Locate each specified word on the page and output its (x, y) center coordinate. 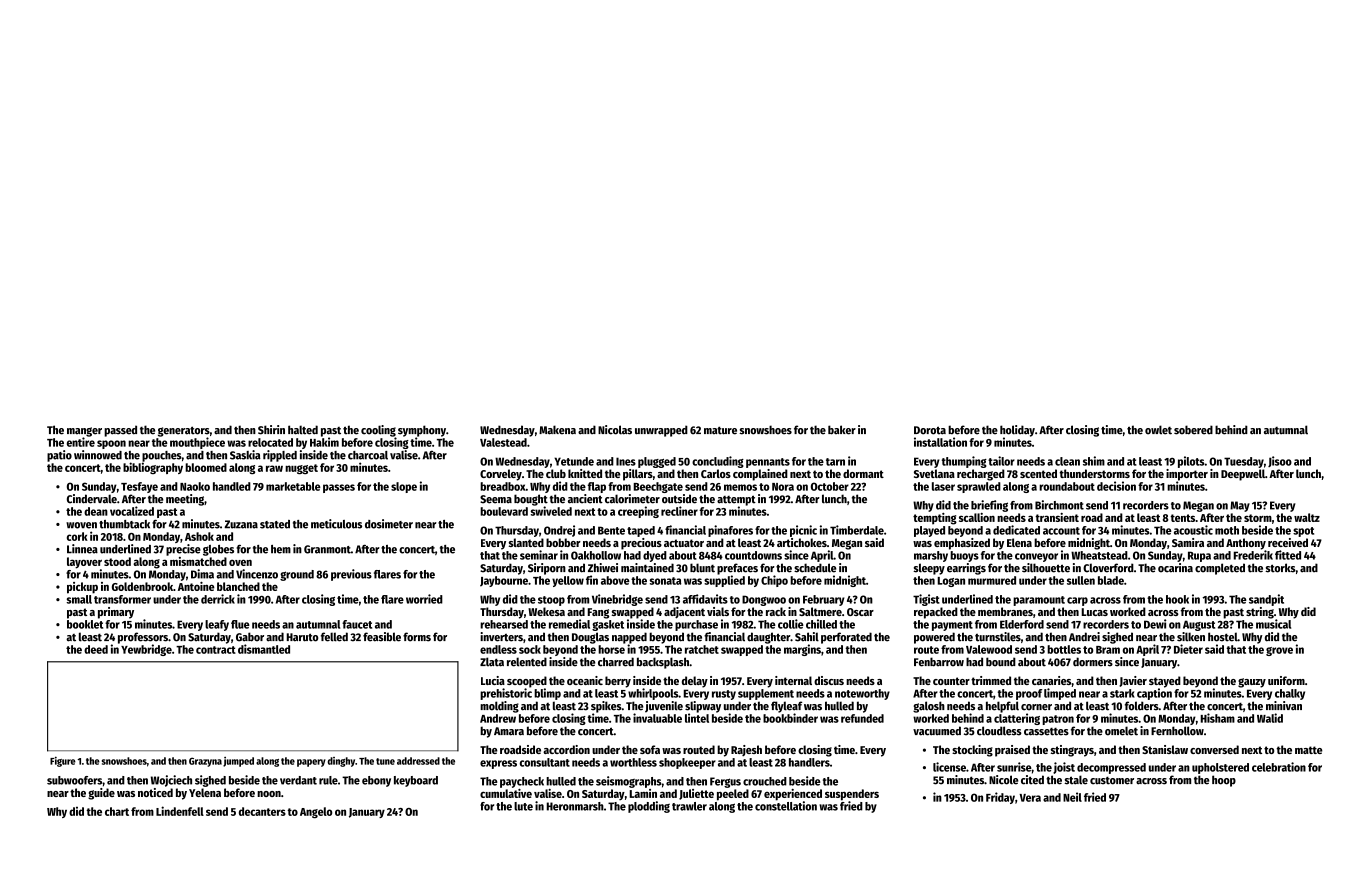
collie (791, 624)
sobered (1193, 430)
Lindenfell (180, 811)
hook (1177, 599)
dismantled (264, 649)
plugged (657, 462)
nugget (301, 469)
